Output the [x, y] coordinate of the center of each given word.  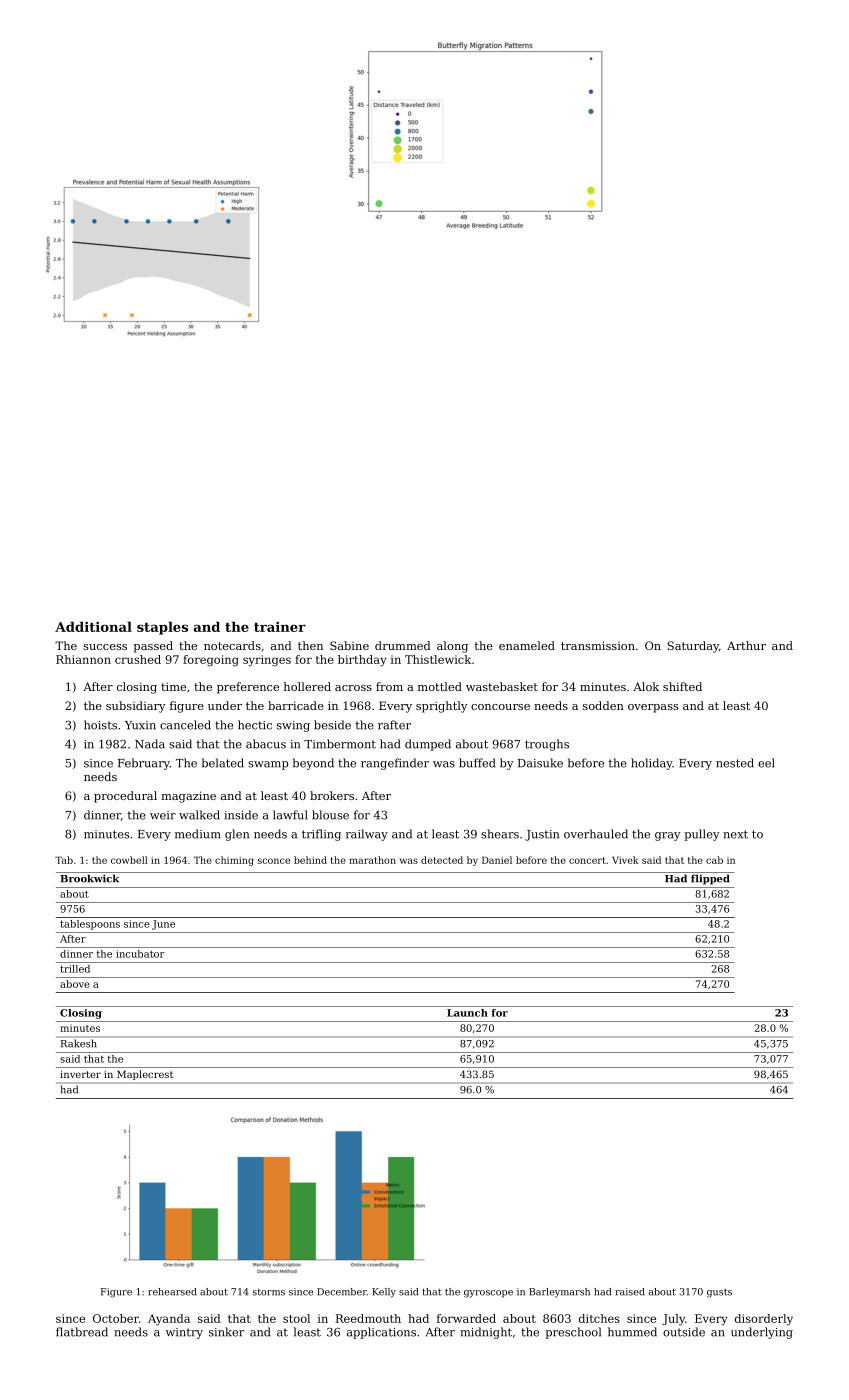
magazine [188, 797]
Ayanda [169, 1320]
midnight [486, 1333]
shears [500, 834]
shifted [682, 686]
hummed [632, 1332]
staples [162, 628]
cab [714, 860]
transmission [598, 645]
